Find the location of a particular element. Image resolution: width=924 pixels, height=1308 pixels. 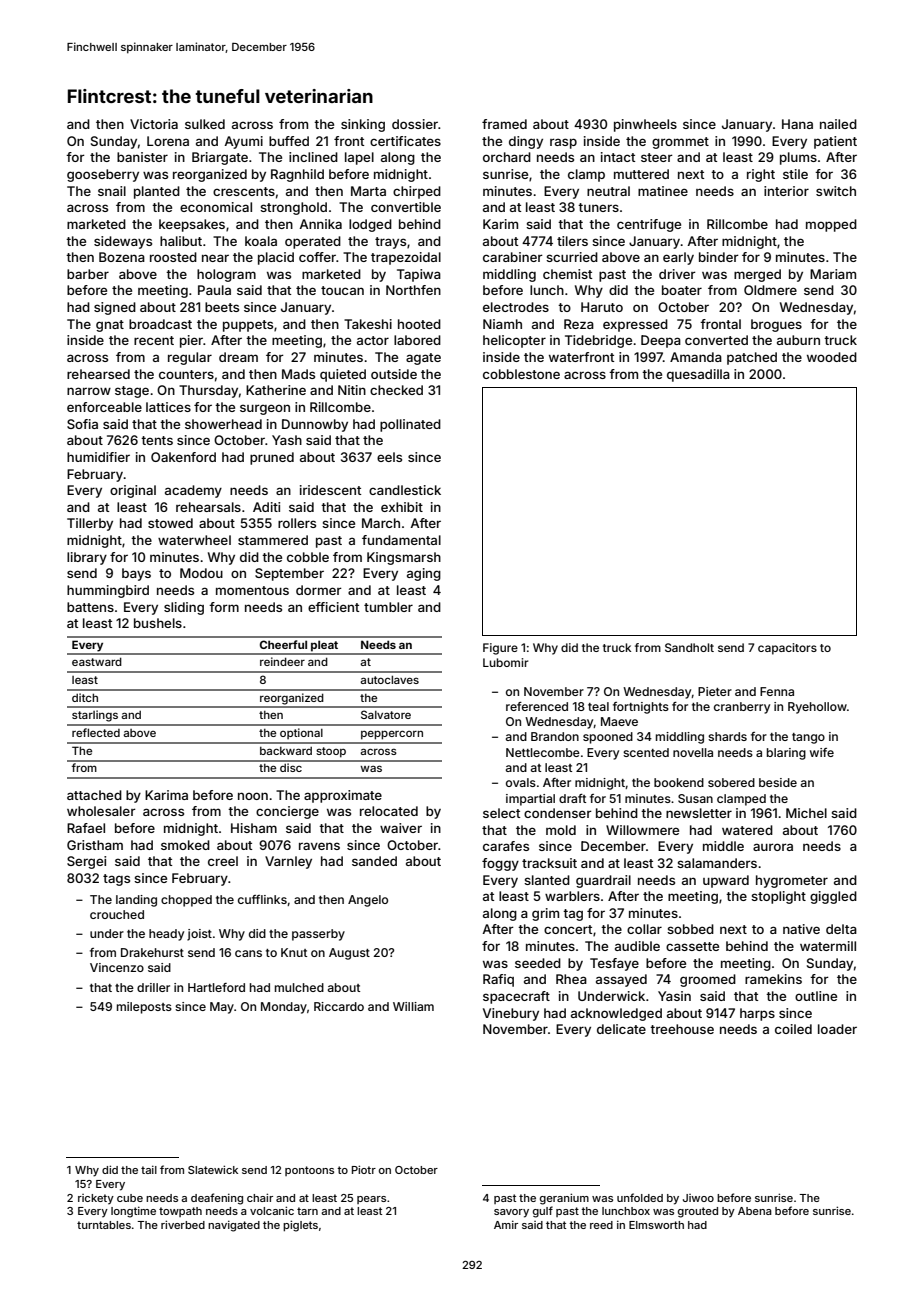

Hana is located at coordinates (797, 124).
